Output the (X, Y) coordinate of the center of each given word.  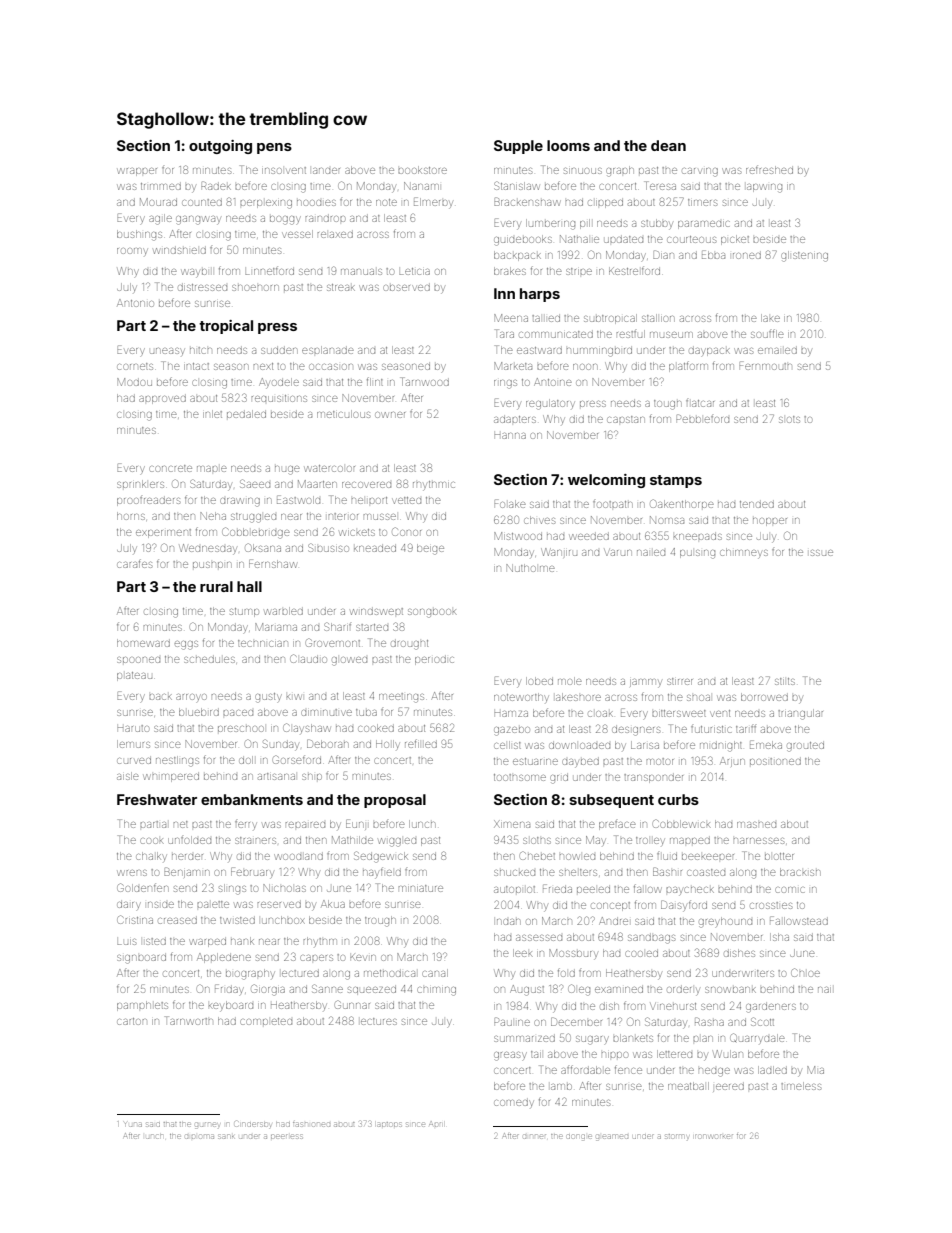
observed (406, 288)
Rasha (709, 1022)
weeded (589, 537)
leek (523, 953)
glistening (804, 256)
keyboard (231, 1006)
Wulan (728, 1054)
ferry (246, 825)
